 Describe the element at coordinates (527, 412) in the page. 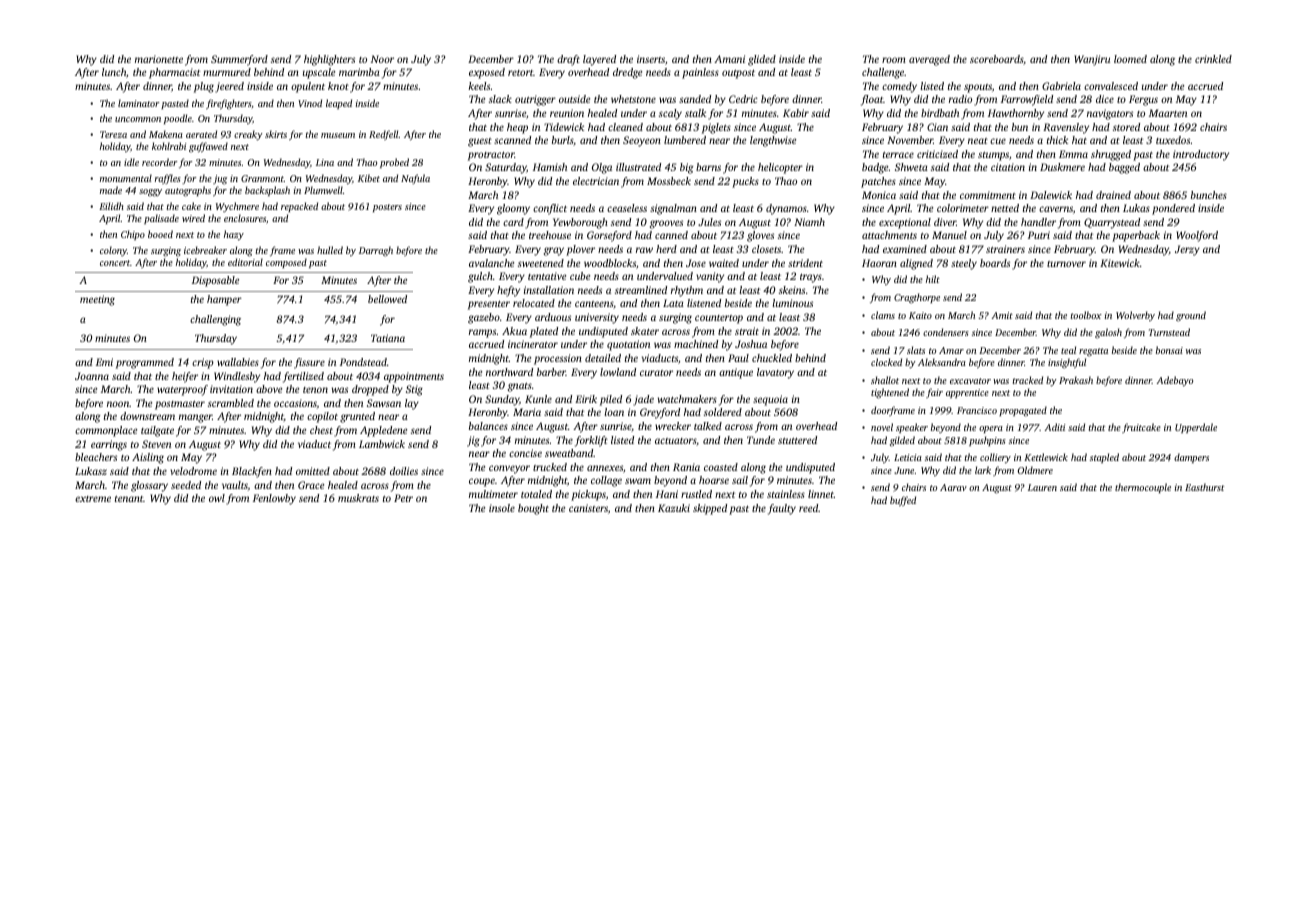

I see `Maria` at that location.
